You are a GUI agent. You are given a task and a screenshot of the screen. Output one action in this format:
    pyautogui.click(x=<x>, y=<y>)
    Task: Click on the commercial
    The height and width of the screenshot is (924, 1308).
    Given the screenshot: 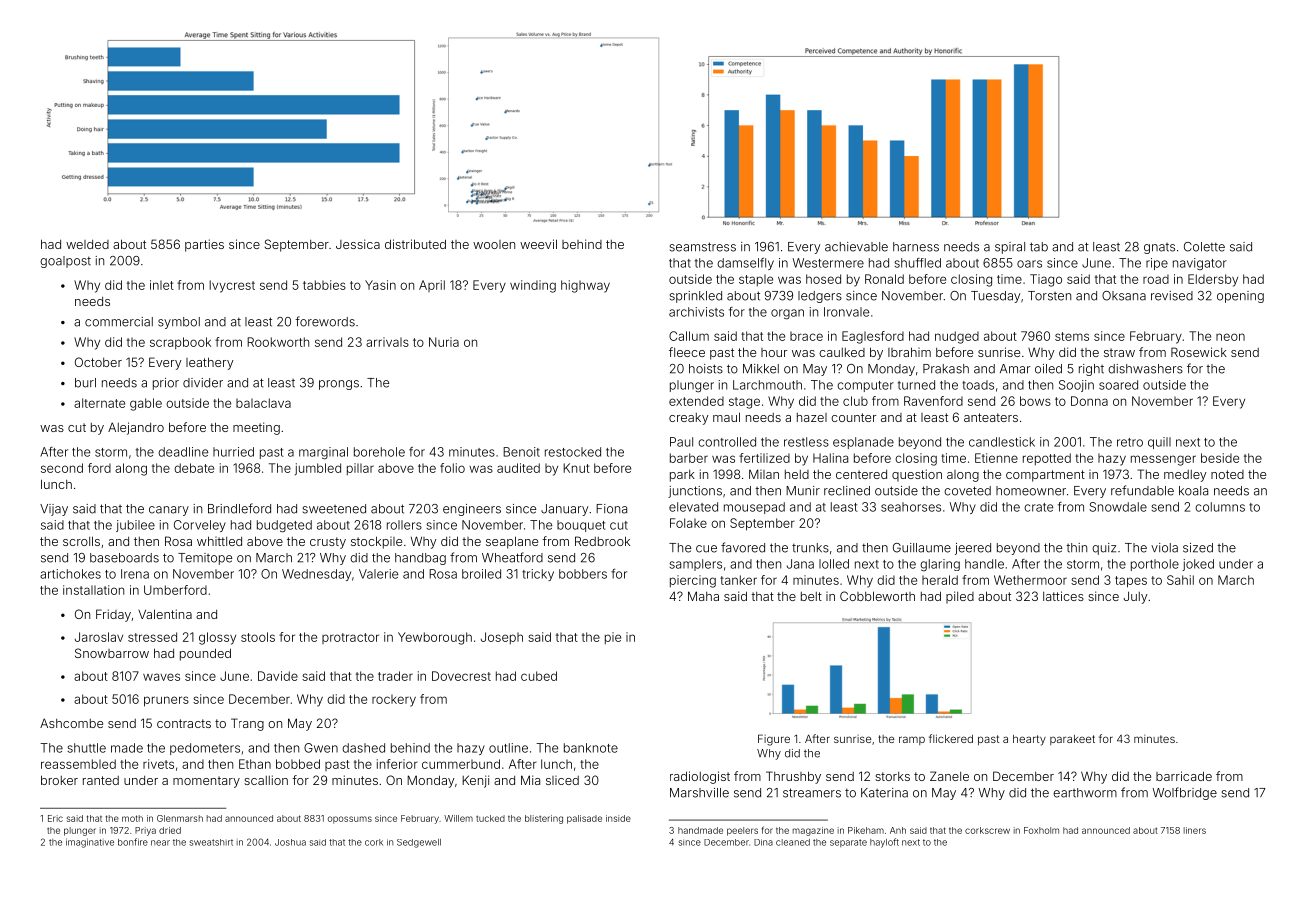 What is the action you would take?
    pyautogui.click(x=119, y=322)
